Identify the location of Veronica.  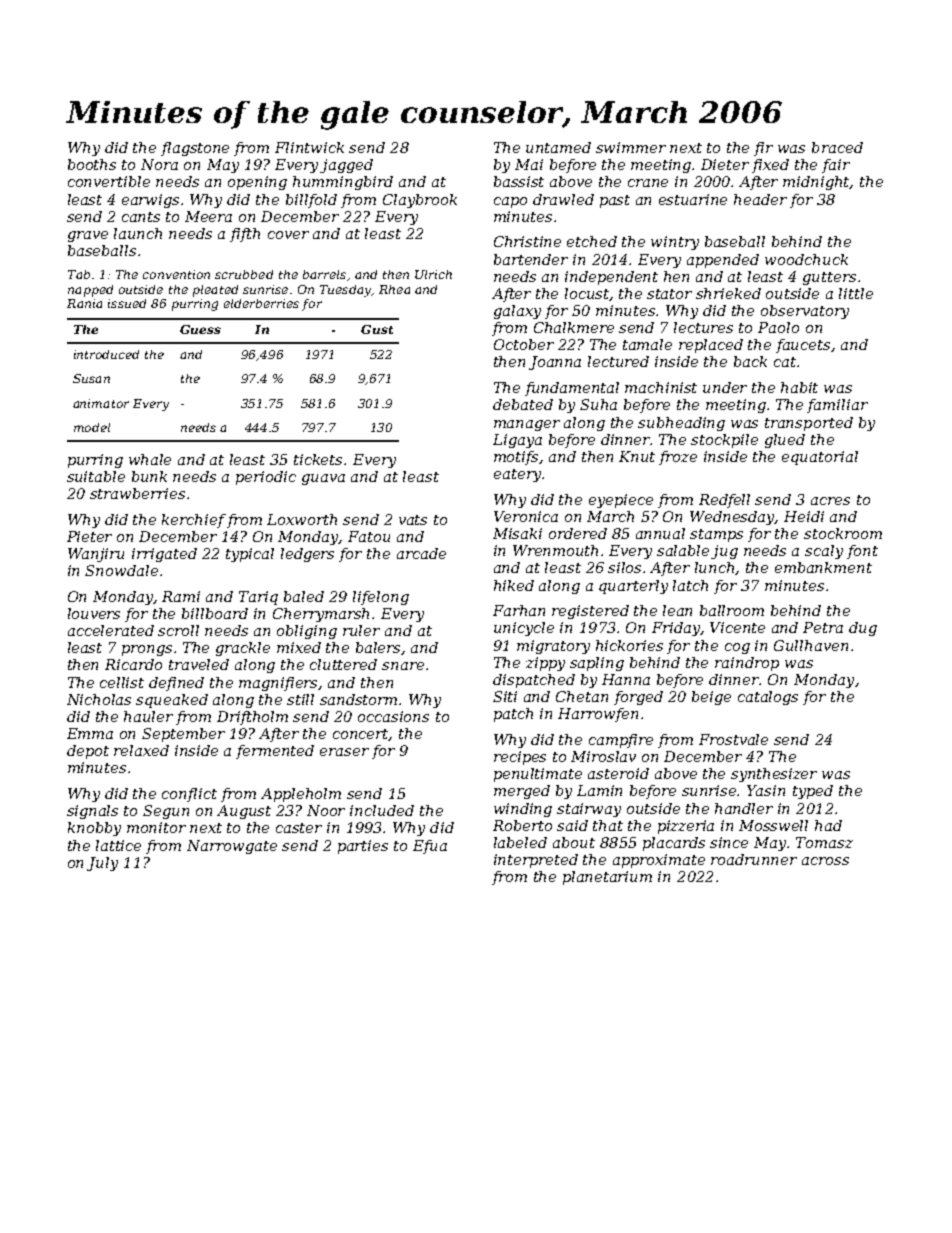
(526, 516).
